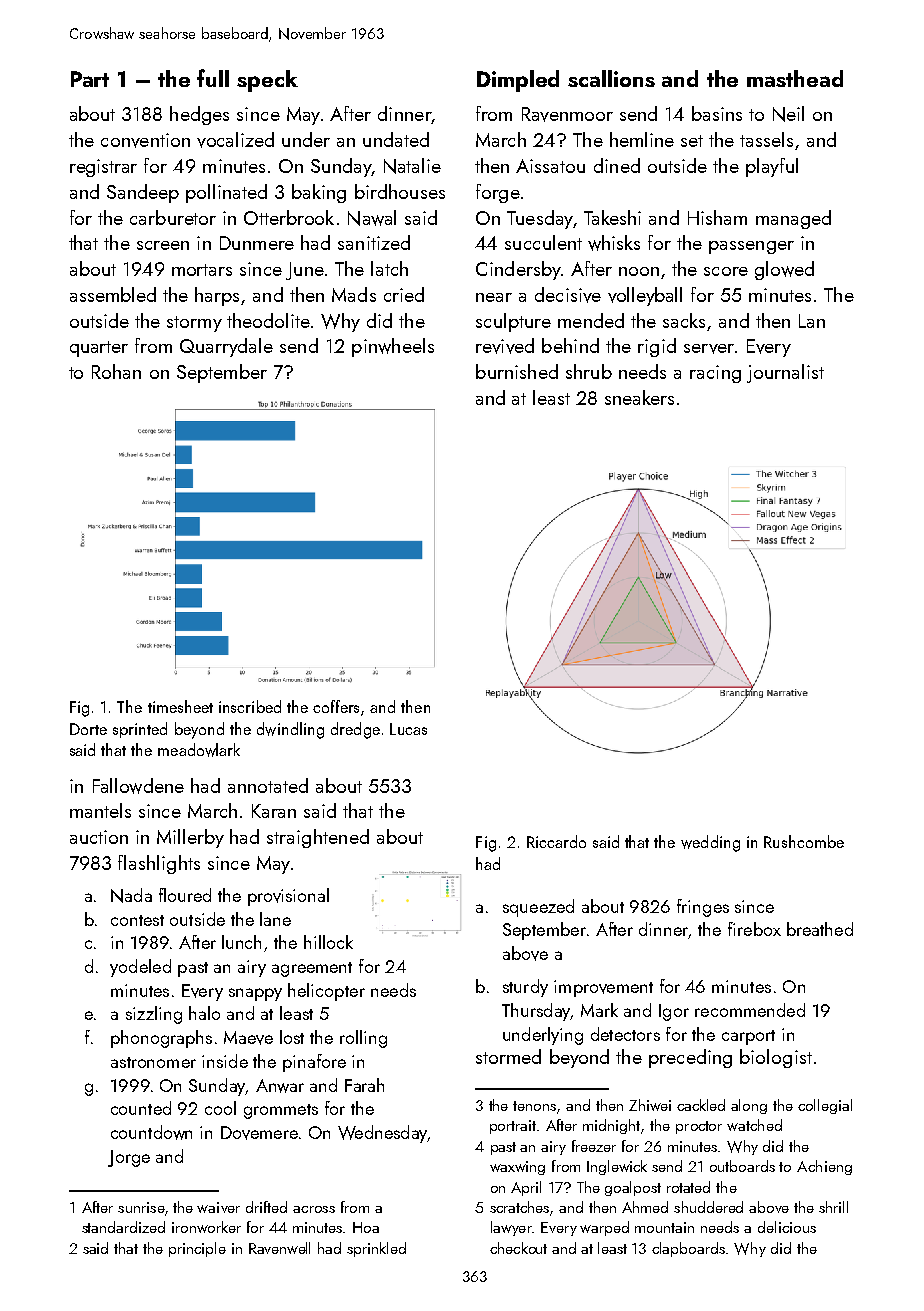 Image resolution: width=924 pixels, height=1311 pixels. I want to click on scallions, so click(611, 78).
